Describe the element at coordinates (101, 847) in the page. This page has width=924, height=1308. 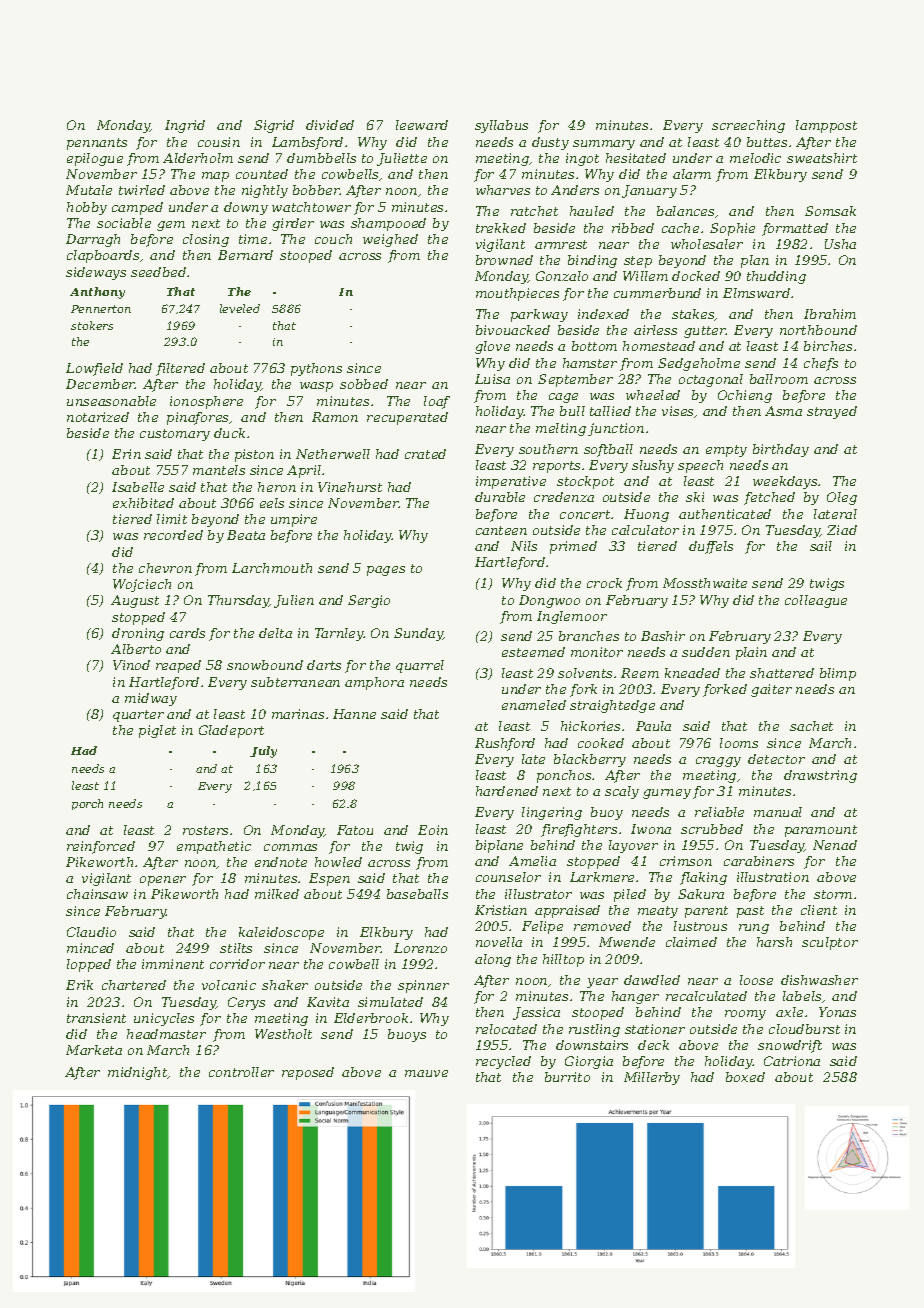
I see `reinforced` at that location.
